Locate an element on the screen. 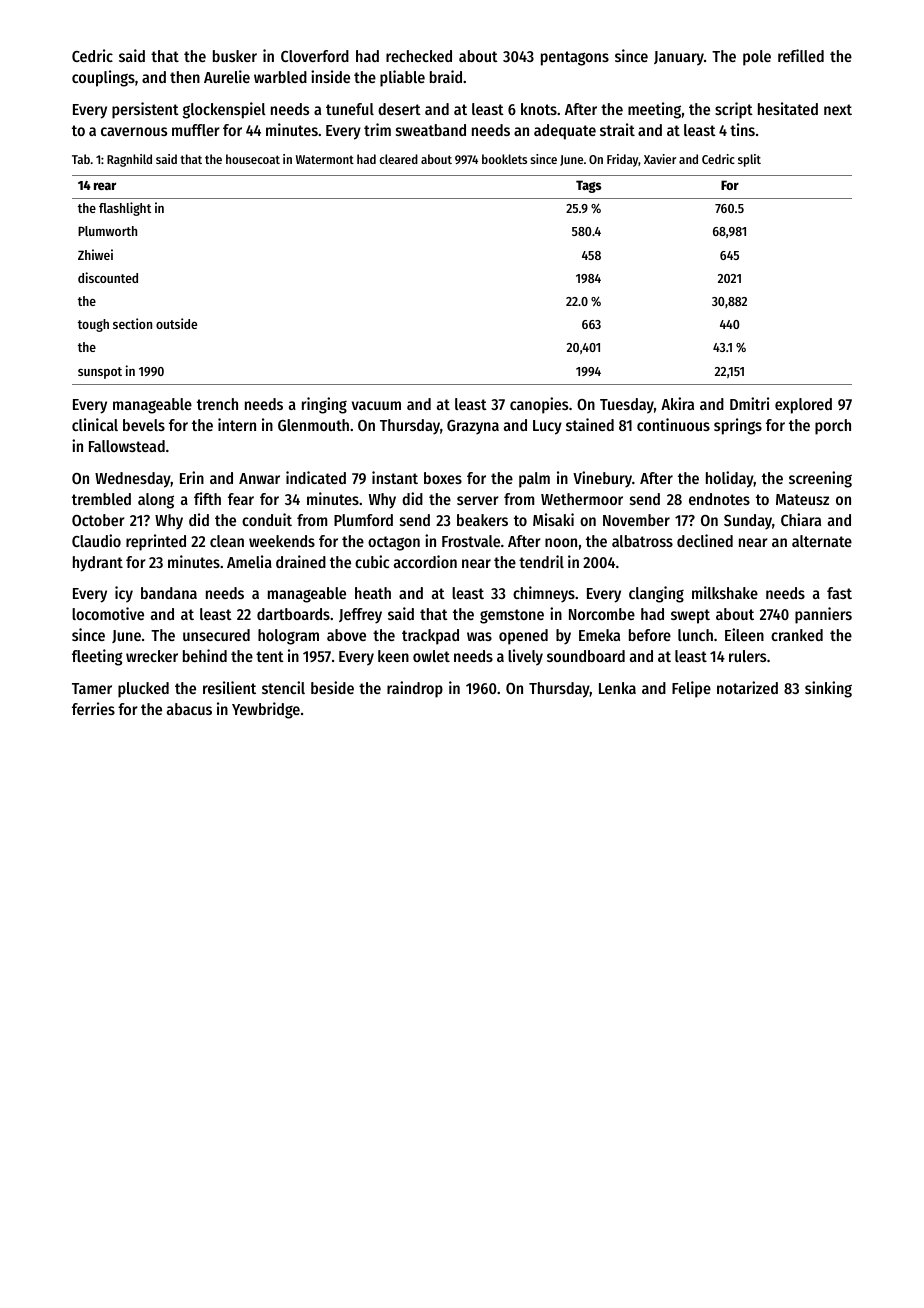  Tags is located at coordinates (588, 186).
